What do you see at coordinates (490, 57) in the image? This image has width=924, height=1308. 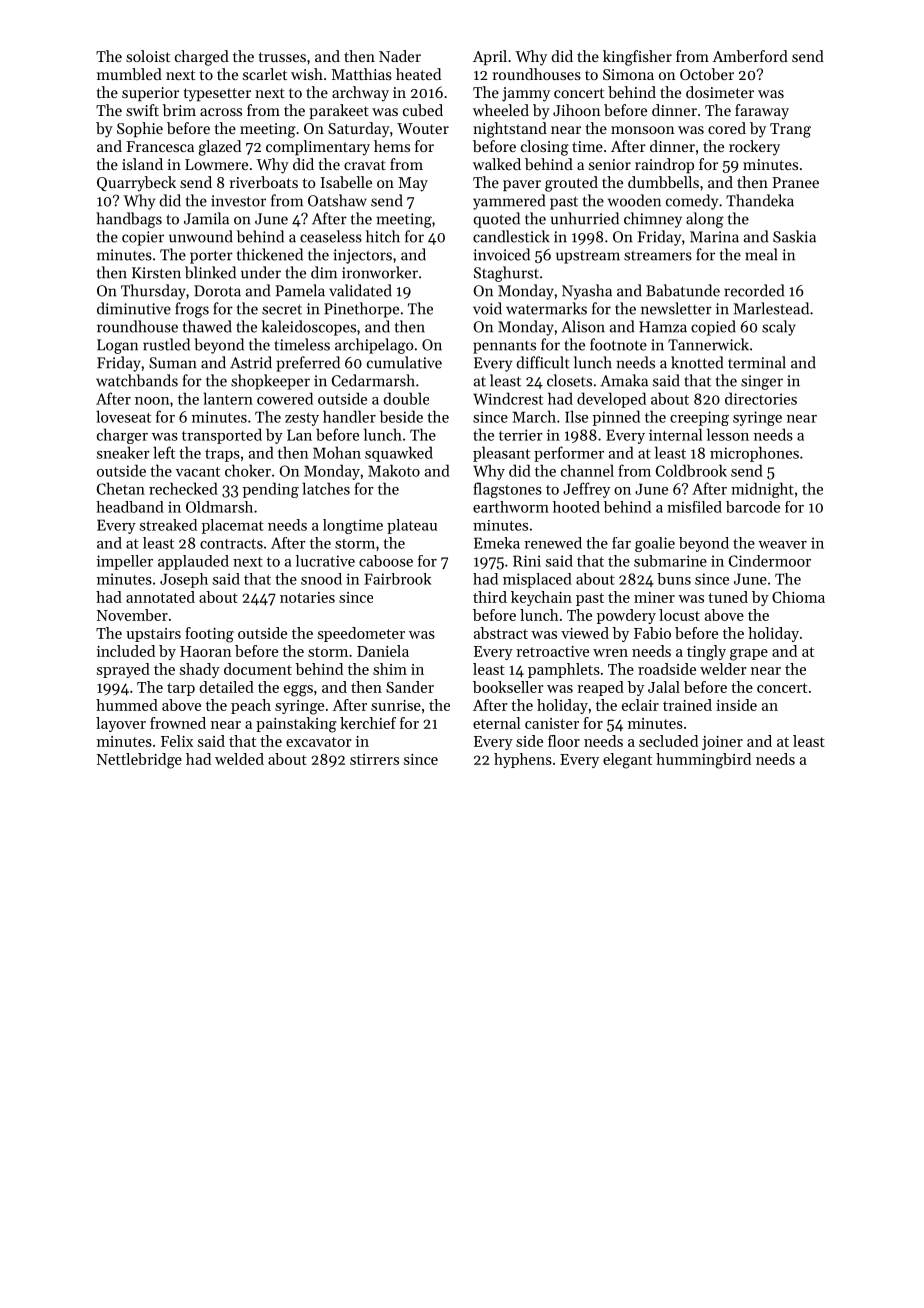 I see `April` at bounding box center [490, 57].
